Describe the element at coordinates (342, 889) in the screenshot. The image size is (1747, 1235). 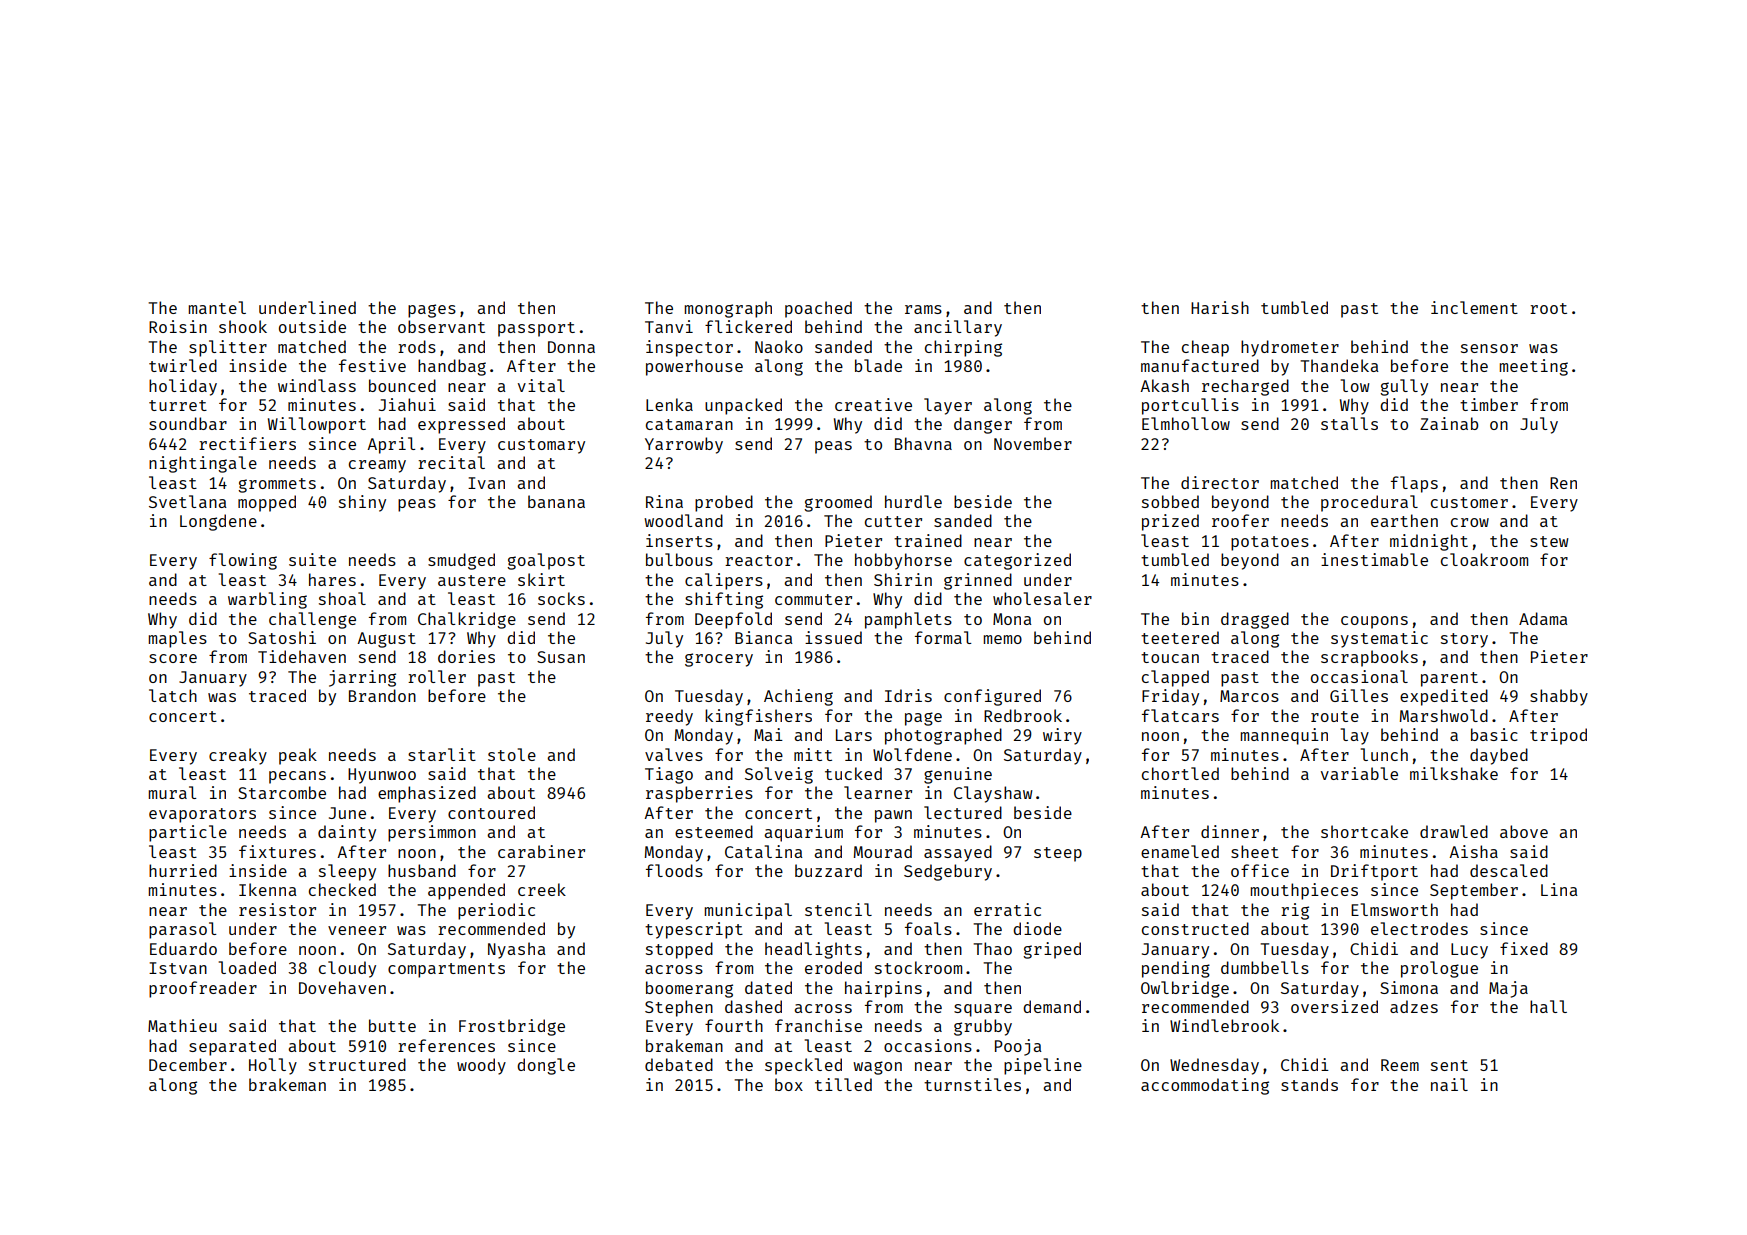
I see `checked` at that location.
